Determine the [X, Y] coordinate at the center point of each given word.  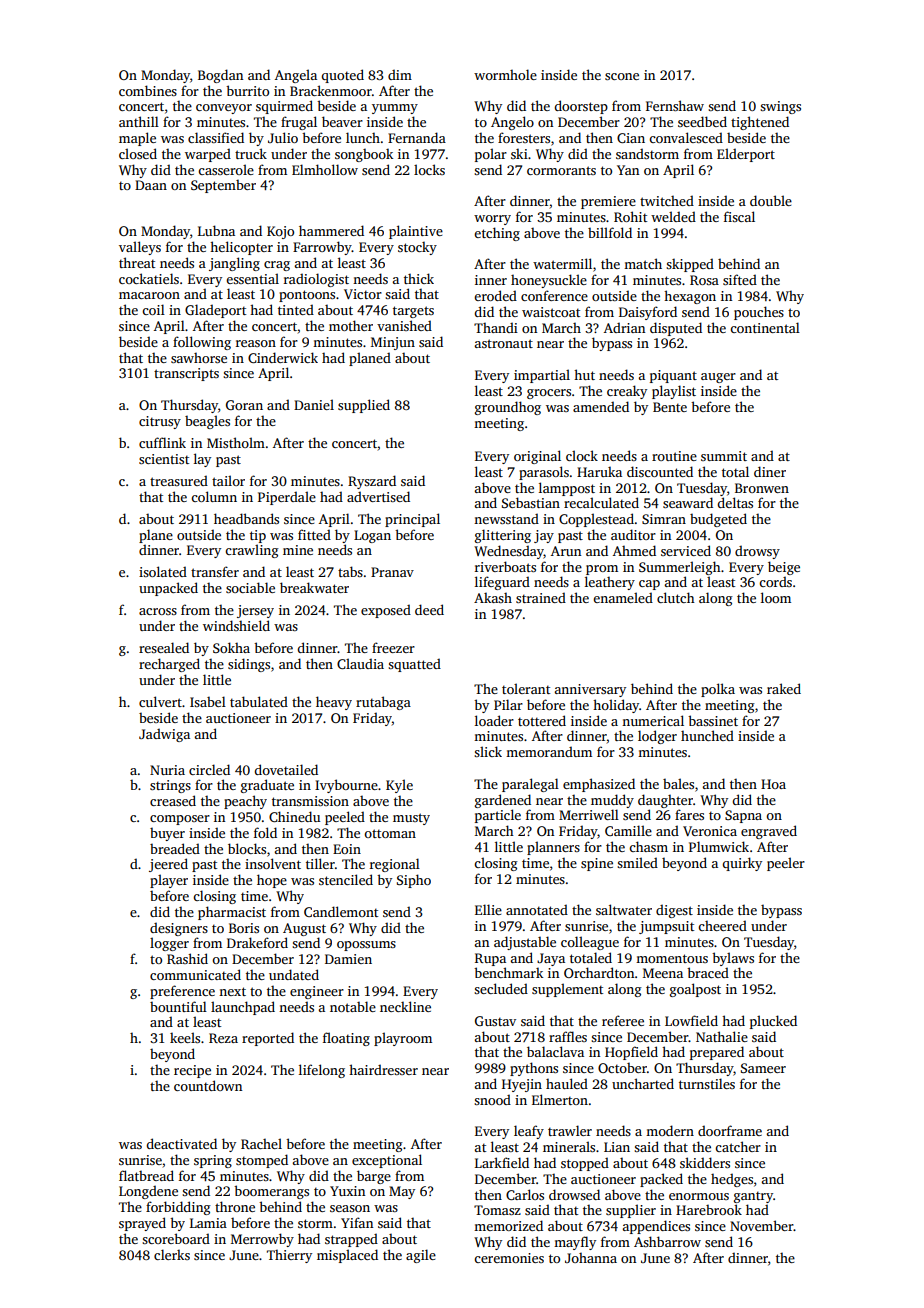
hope [272, 881]
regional [395, 865]
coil [153, 309]
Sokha [231, 647]
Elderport [746, 155]
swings [780, 107]
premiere [608, 202]
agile [421, 1256]
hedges [732, 1180]
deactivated [182, 1143]
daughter [665, 801]
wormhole [505, 74]
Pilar [508, 704]
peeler [786, 864]
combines [148, 90]
